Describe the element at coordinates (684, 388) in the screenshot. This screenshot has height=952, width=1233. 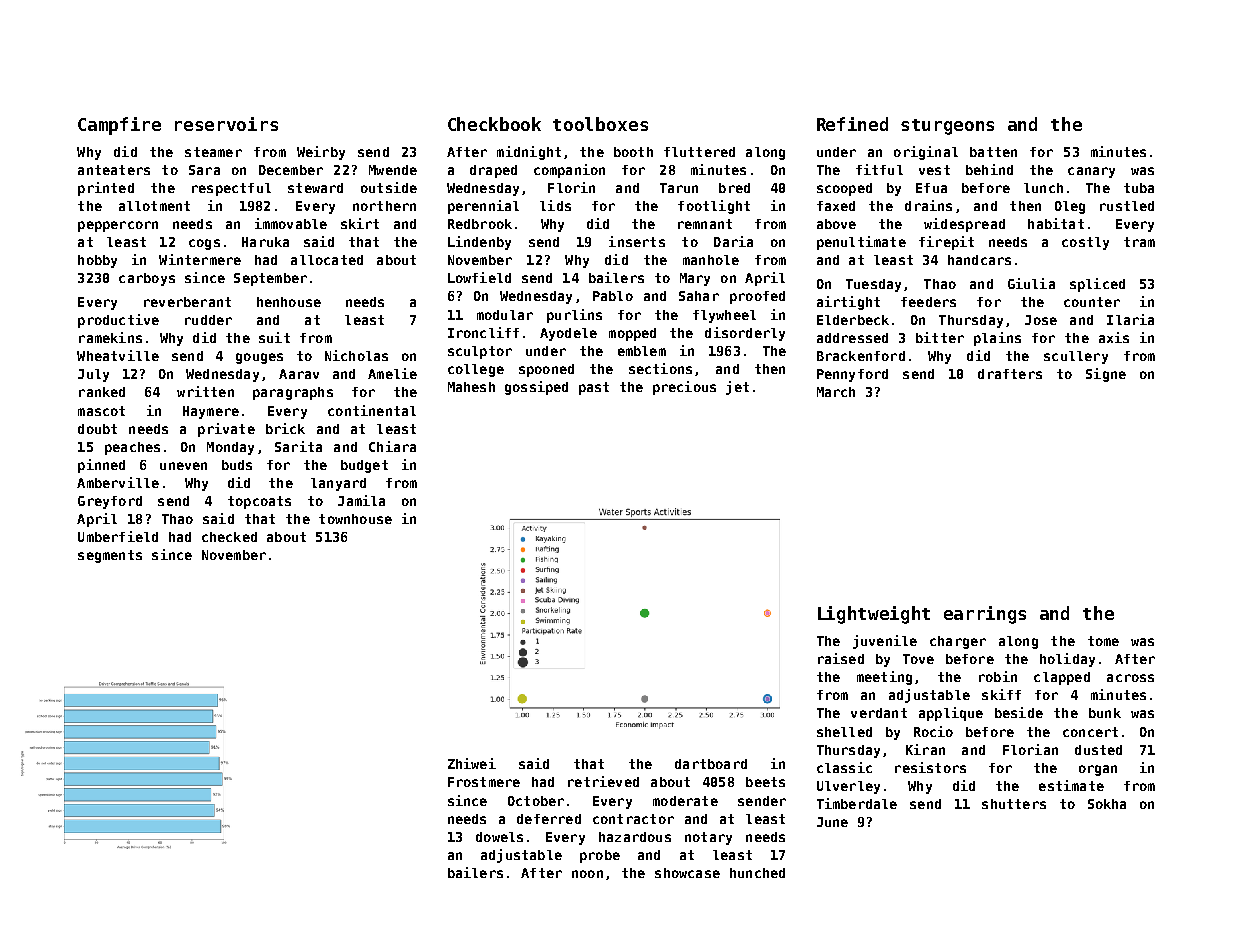
I see `precious` at that location.
